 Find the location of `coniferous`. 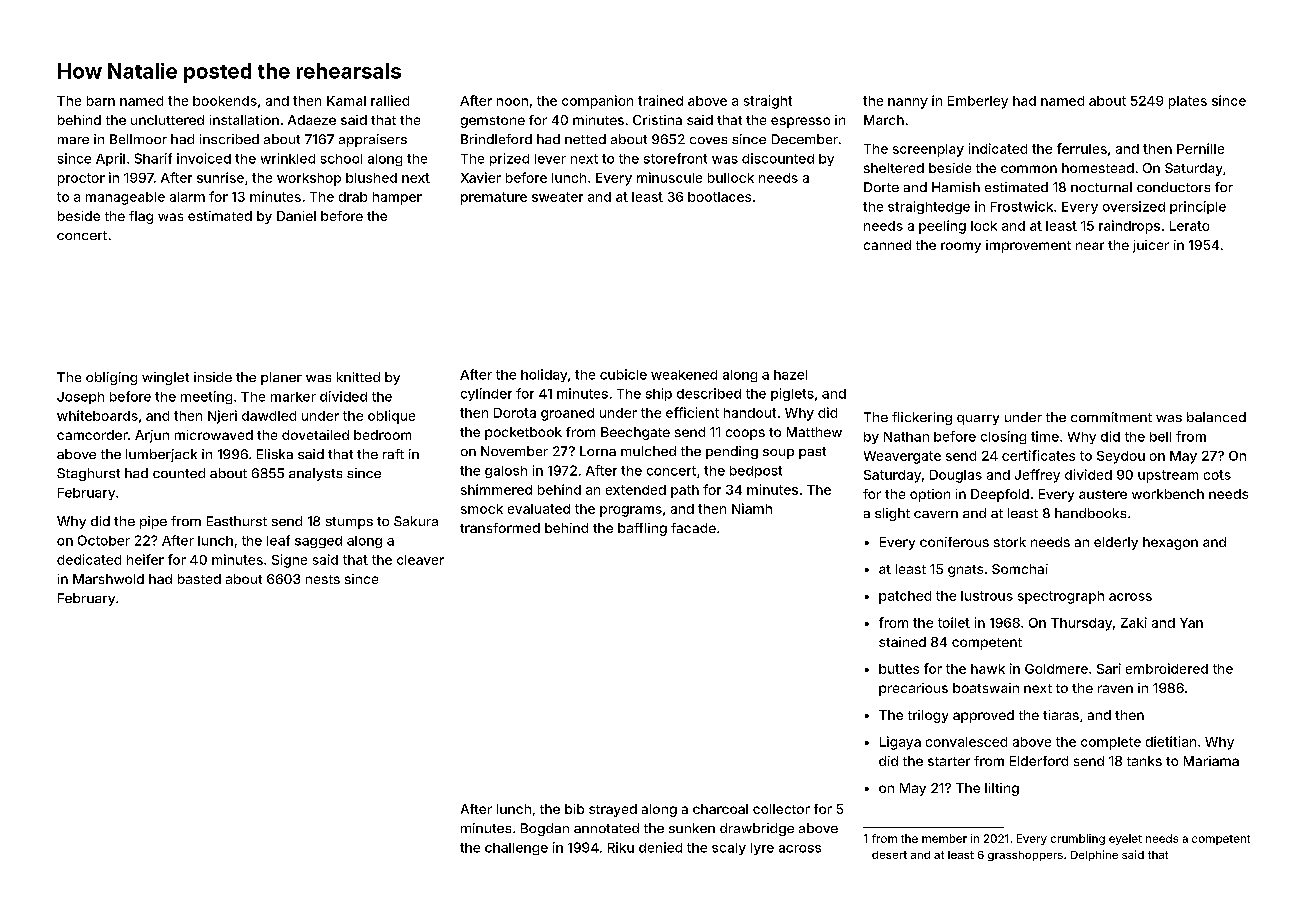

coniferous is located at coordinates (954, 542).
